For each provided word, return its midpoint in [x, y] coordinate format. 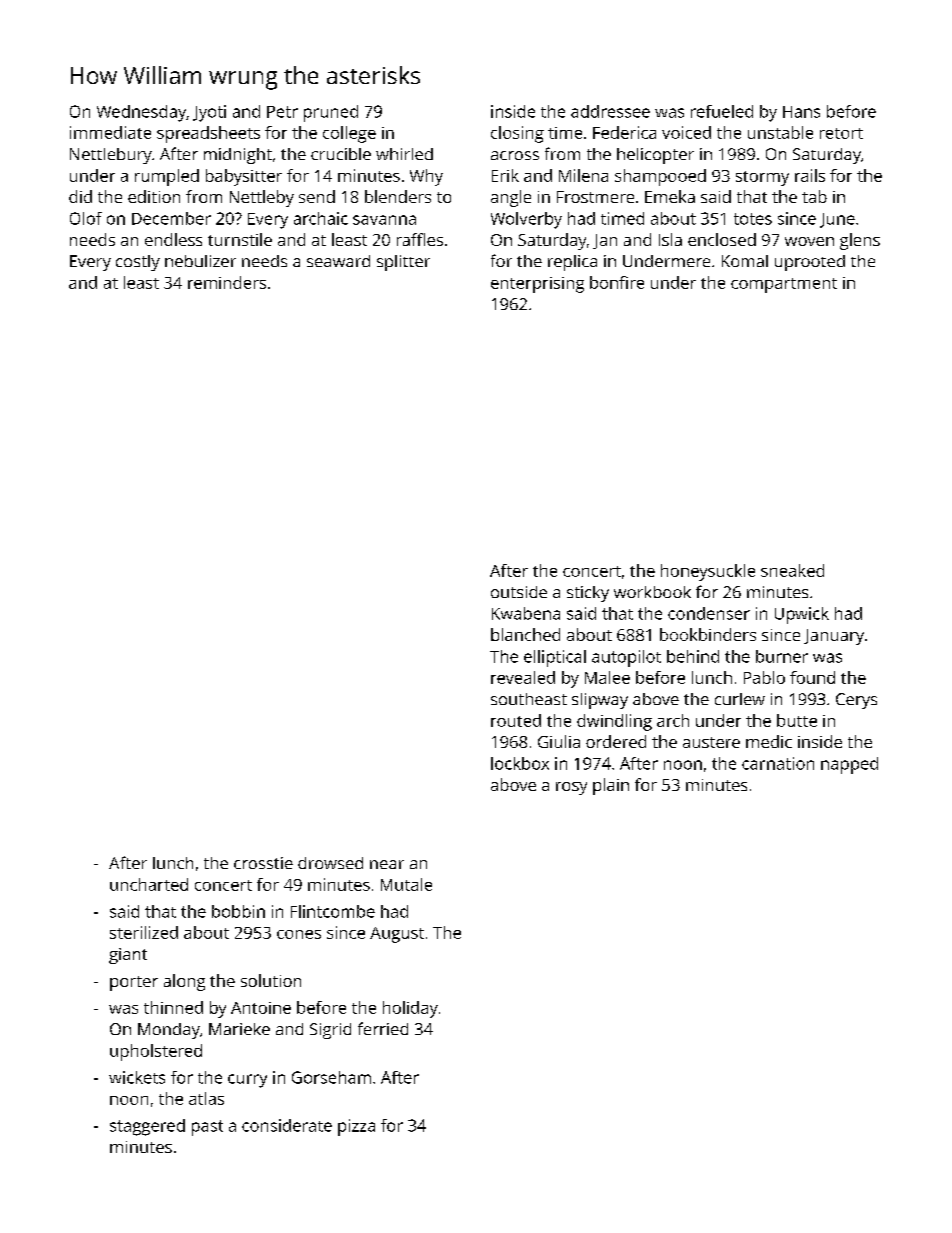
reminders [227, 282]
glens [860, 241]
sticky [588, 594]
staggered [147, 1127]
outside [519, 592]
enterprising [537, 285]
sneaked [792, 570]
